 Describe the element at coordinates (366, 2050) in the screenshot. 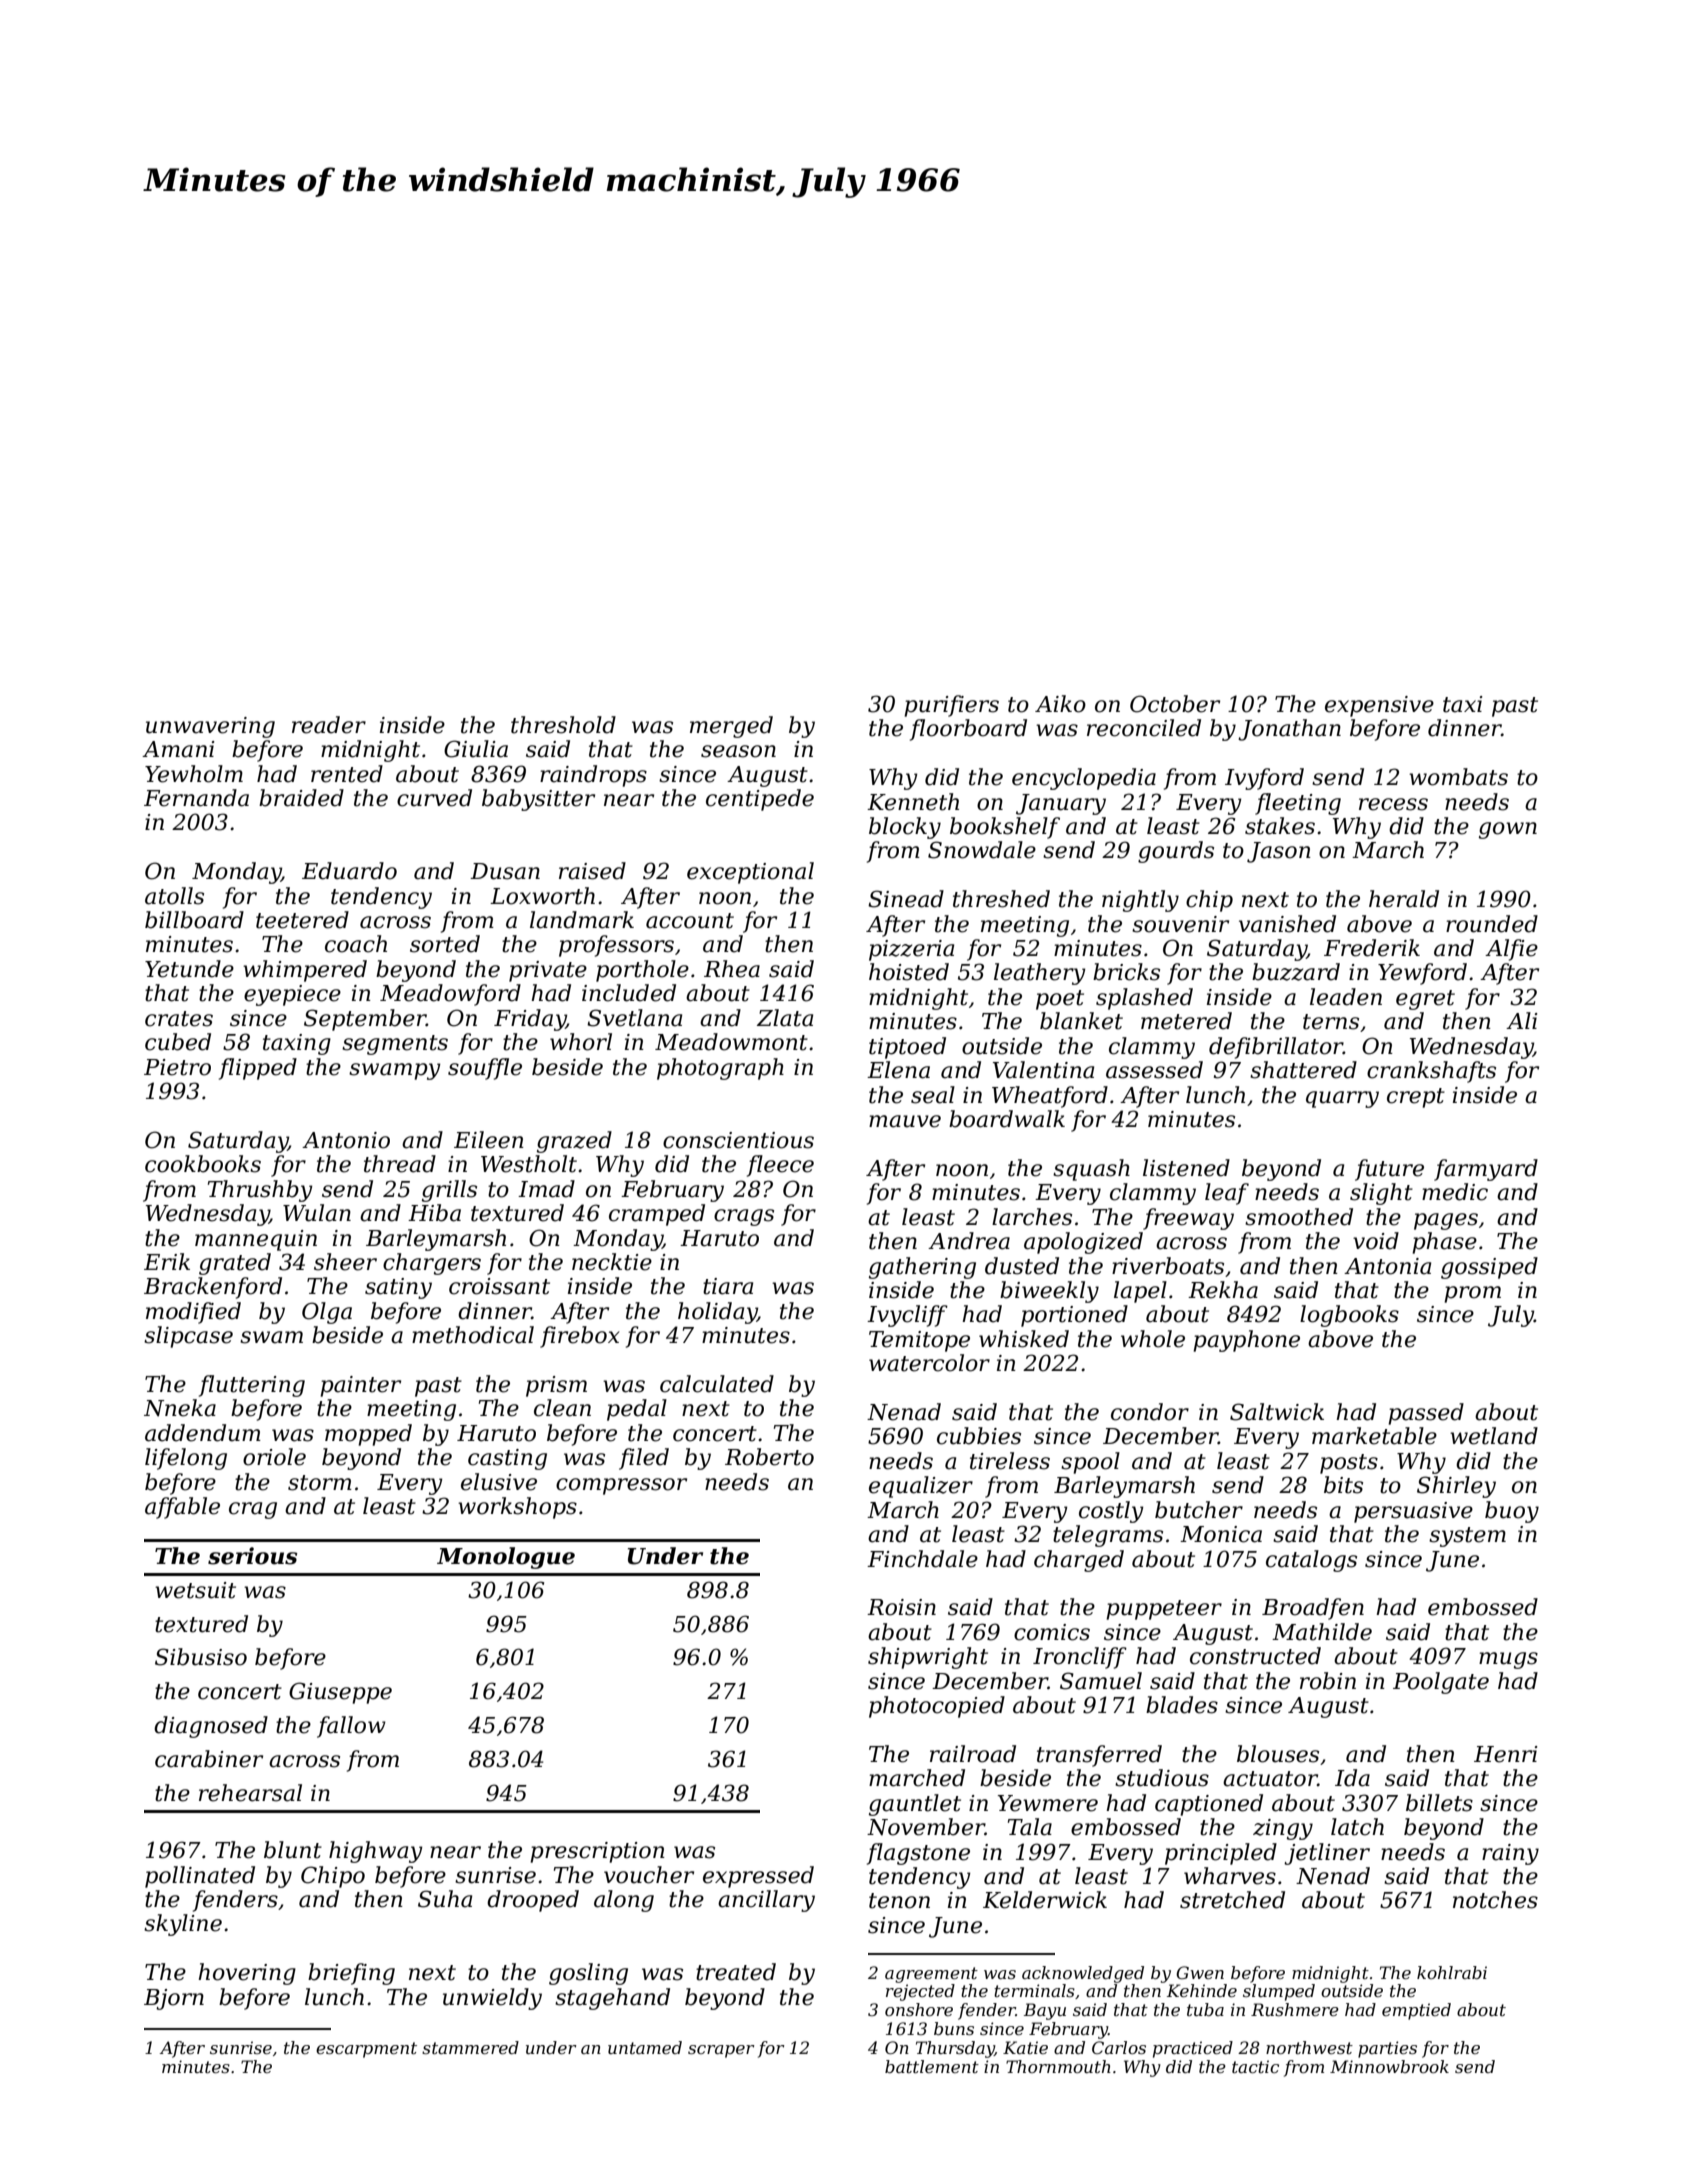

I see `escarpment` at that location.
